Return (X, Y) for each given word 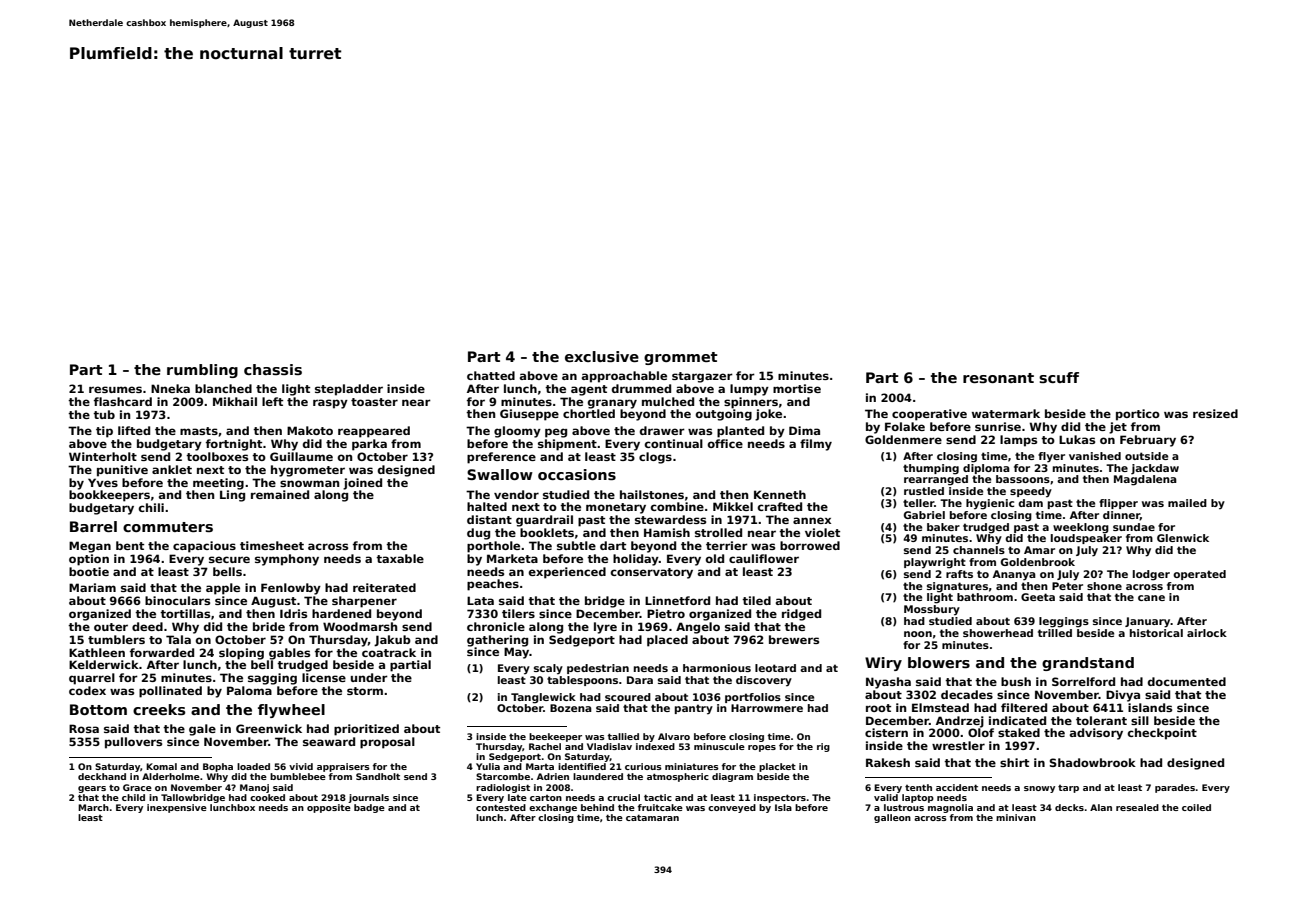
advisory (1096, 734)
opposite (329, 808)
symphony (287, 560)
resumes (115, 389)
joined (362, 484)
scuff (1059, 377)
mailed (1187, 503)
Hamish (667, 532)
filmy (816, 445)
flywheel (291, 711)
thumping (931, 469)
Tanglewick (543, 698)
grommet (681, 358)
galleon (892, 818)
